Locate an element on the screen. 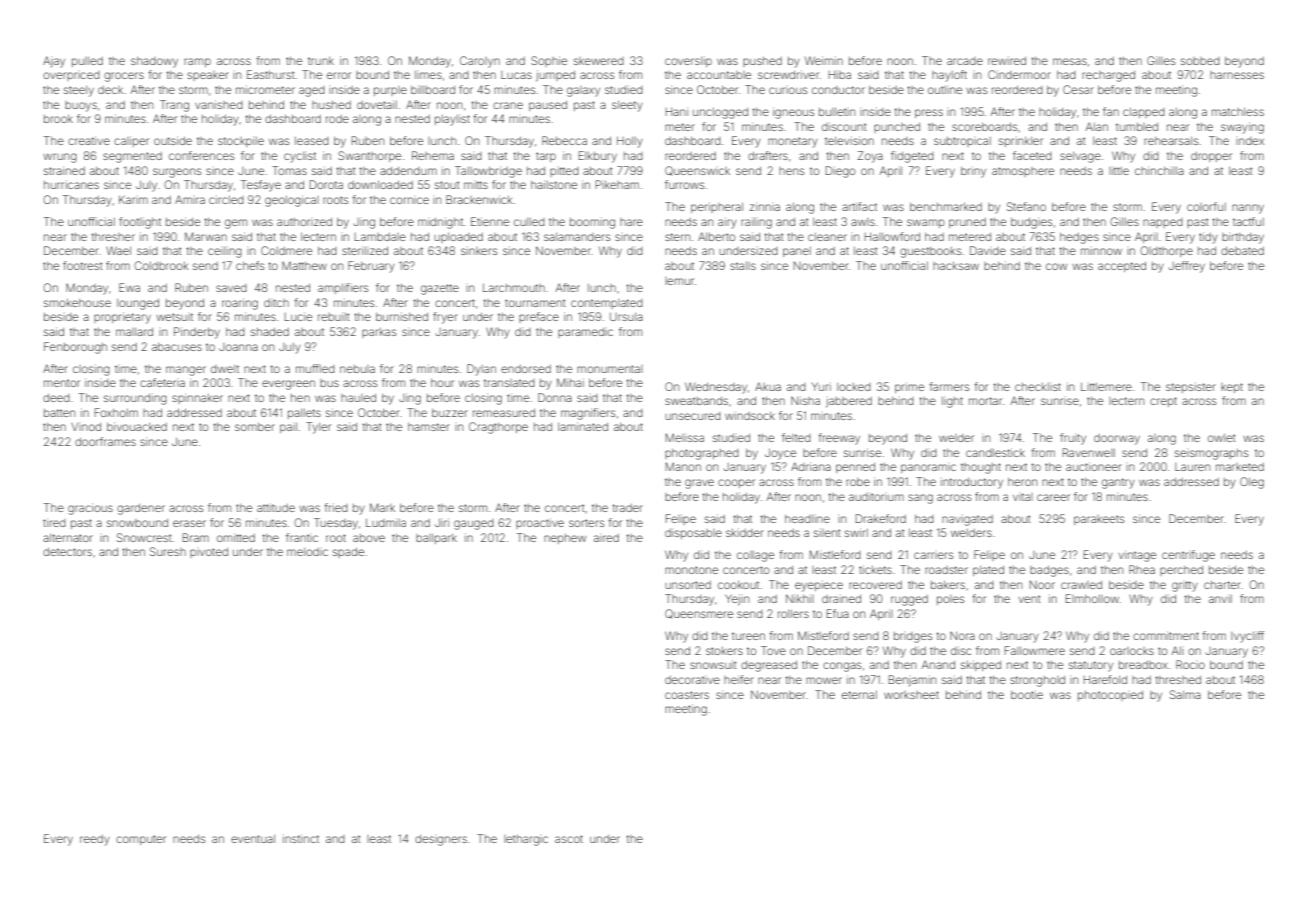  smokehouse is located at coordinates (77, 303).
